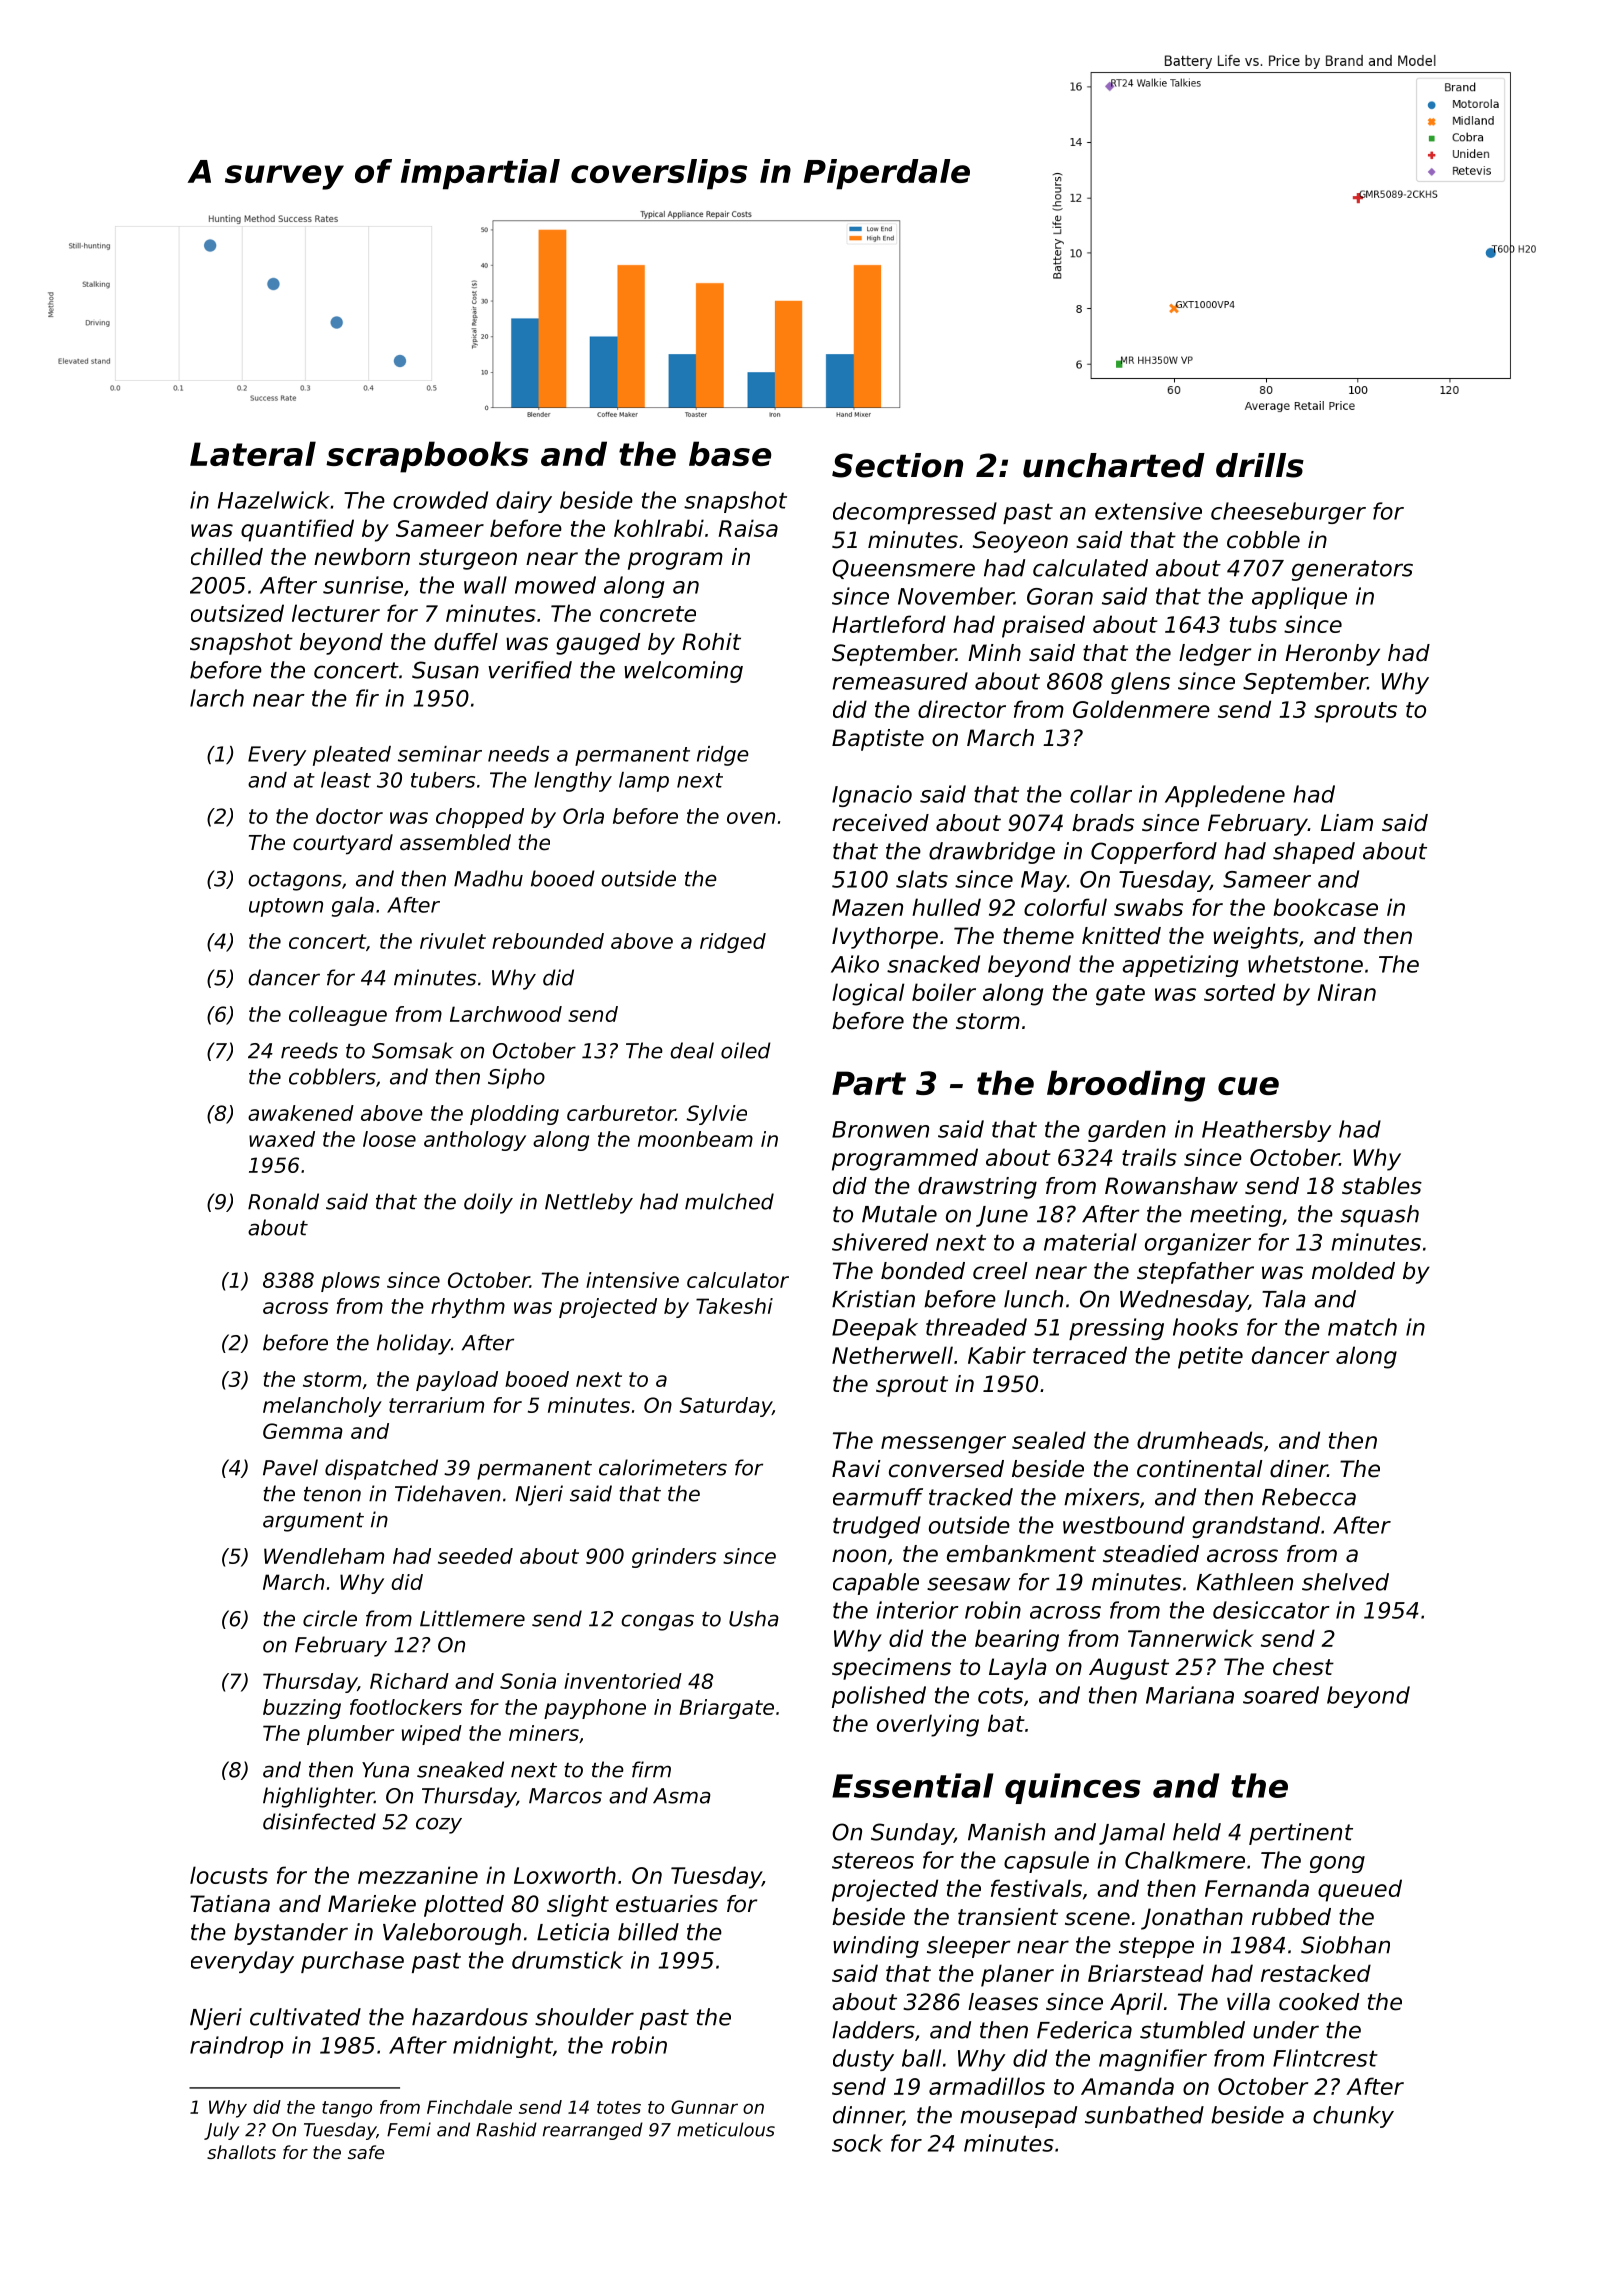  What do you see at coordinates (729, 1201) in the image?
I see `mulched` at bounding box center [729, 1201].
